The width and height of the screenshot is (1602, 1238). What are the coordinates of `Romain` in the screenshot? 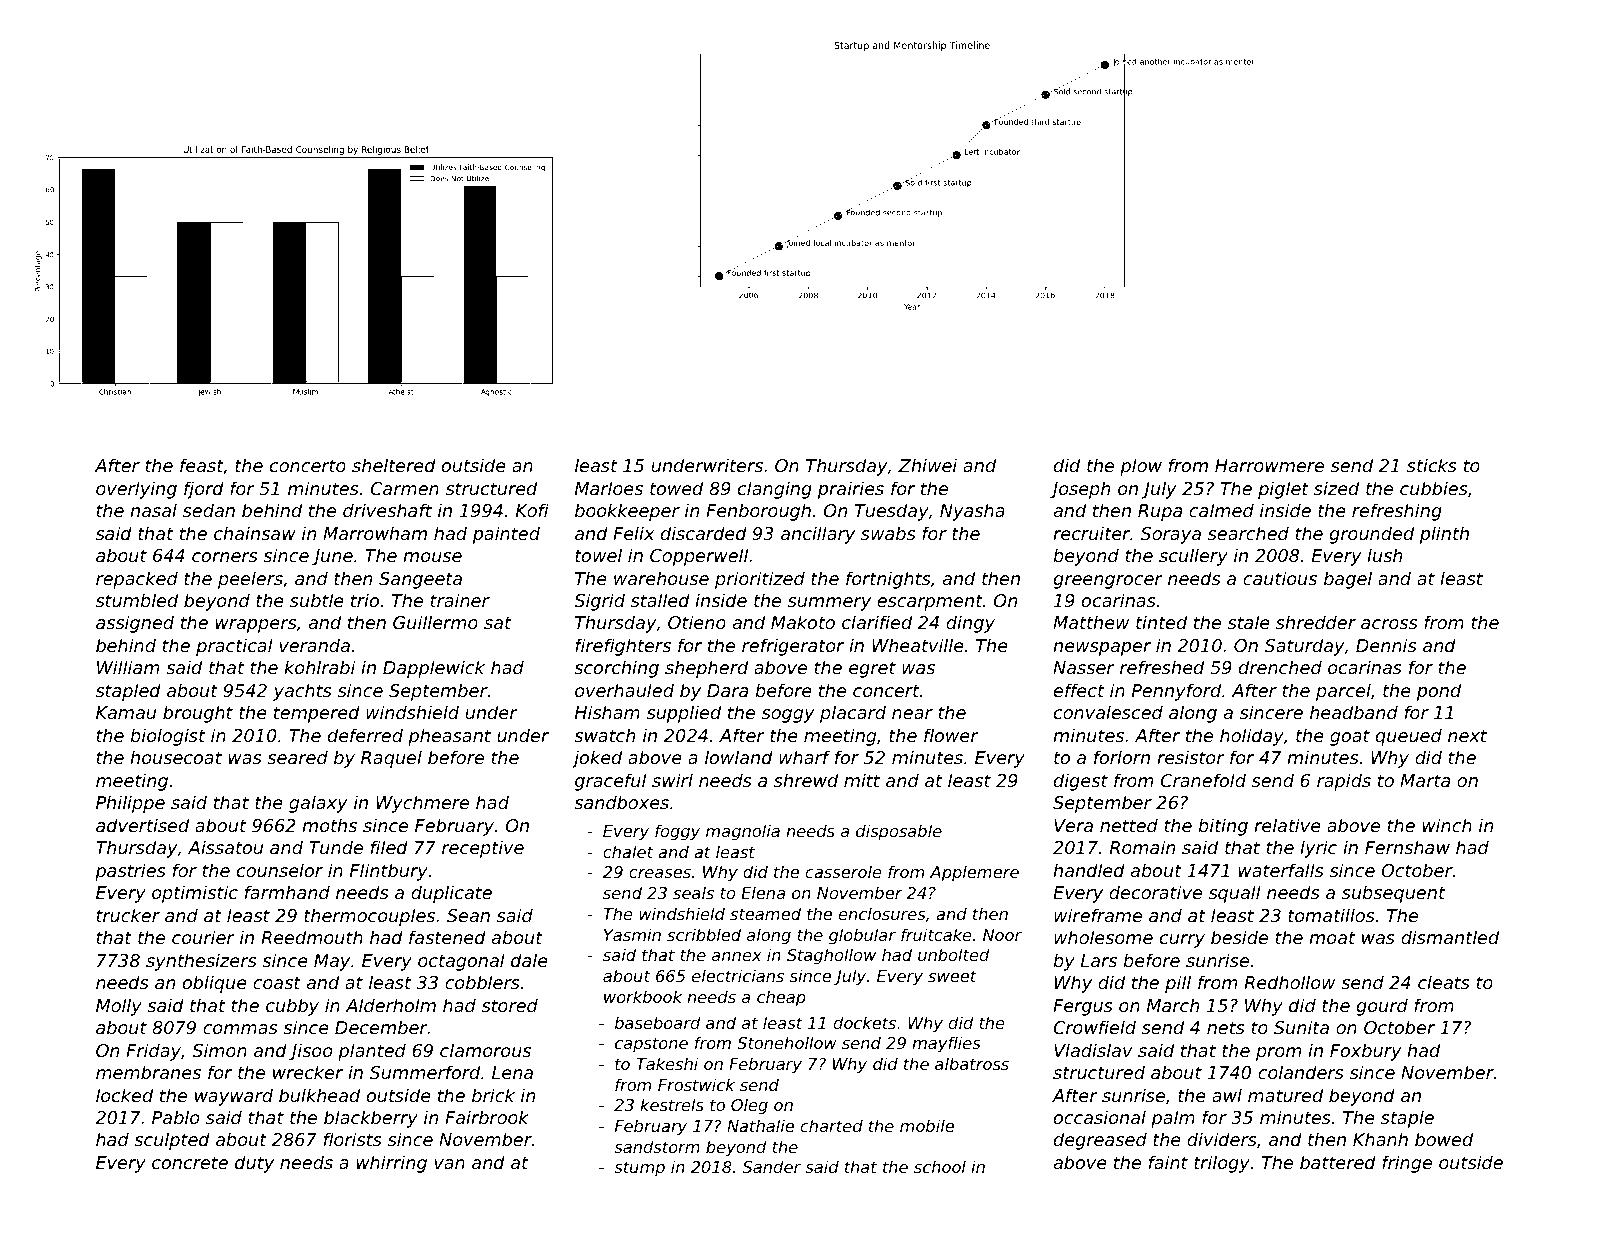 It's located at (1142, 847).
